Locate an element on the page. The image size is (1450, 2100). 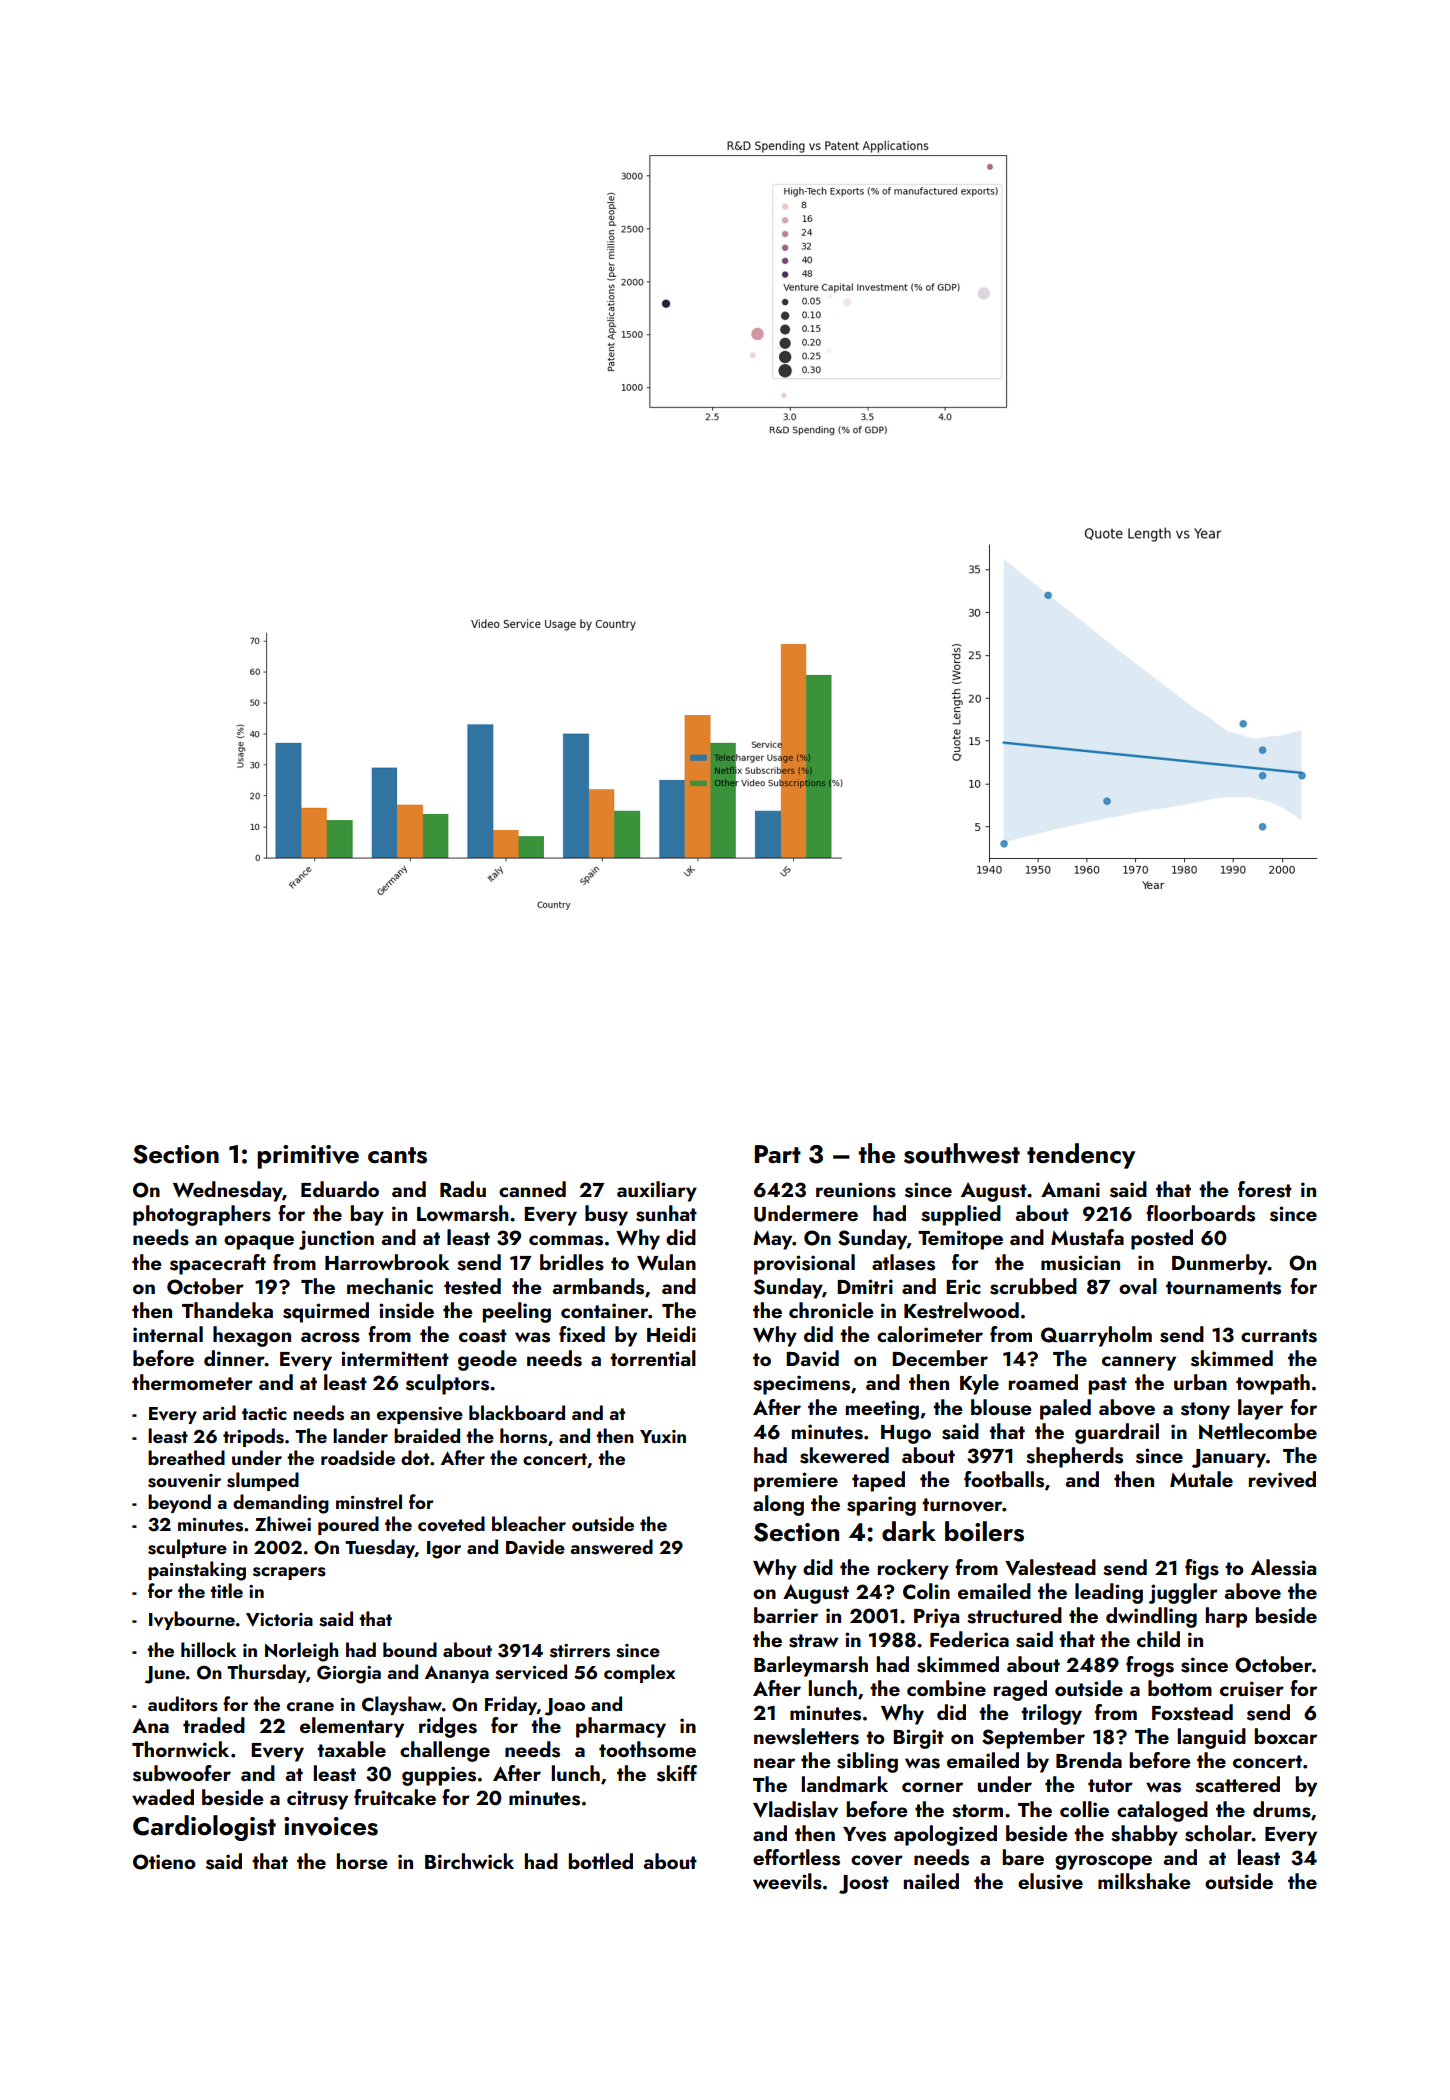
Giorgia is located at coordinates (349, 1674).
